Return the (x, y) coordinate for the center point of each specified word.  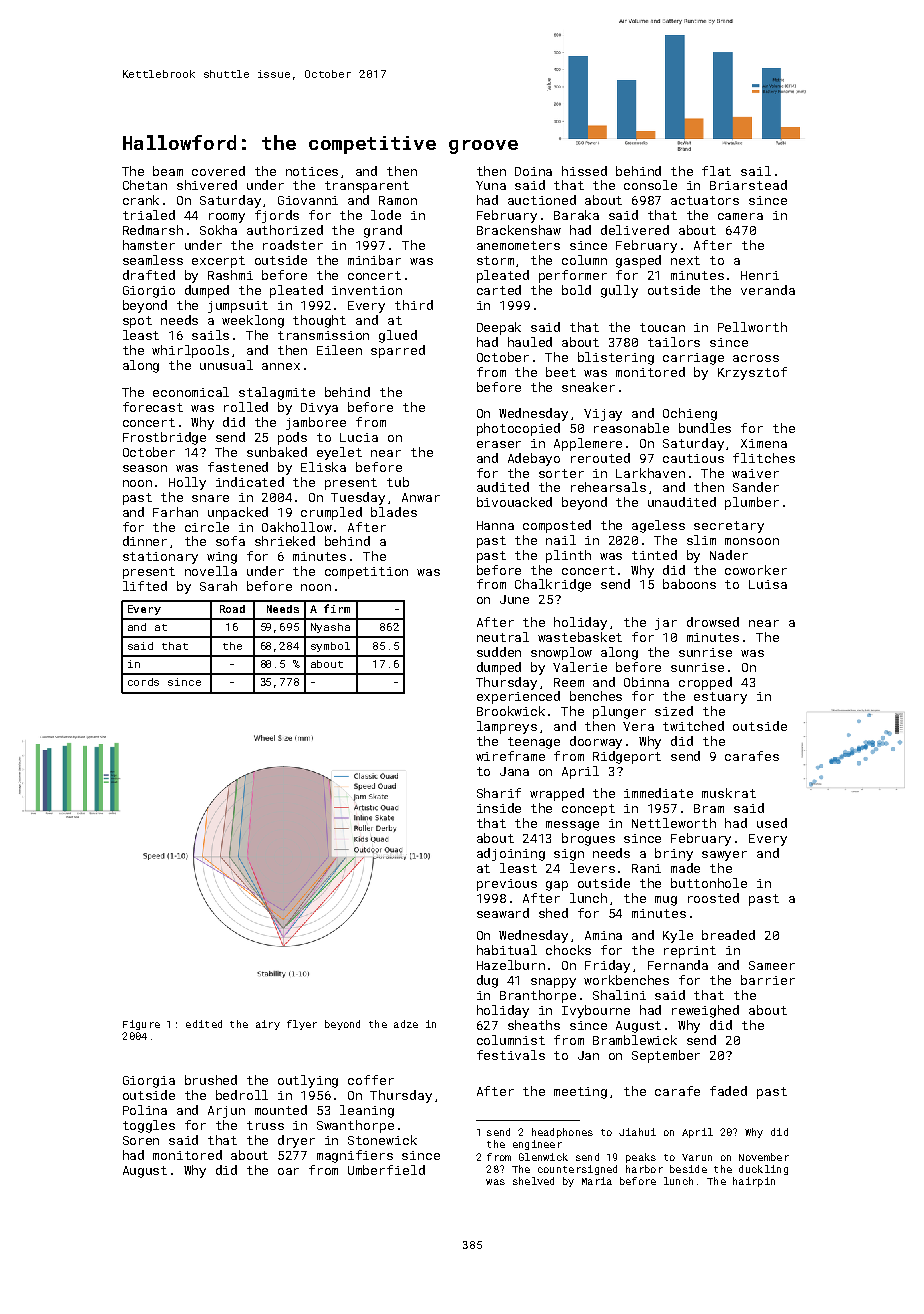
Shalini (619, 995)
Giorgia (149, 1082)
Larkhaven (650, 473)
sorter (561, 473)
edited (204, 1024)
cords (143, 682)
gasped (638, 261)
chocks (568, 950)
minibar (374, 260)
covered (218, 171)
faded (728, 1091)
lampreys (507, 727)
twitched (693, 726)
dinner (145, 541)
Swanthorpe (355, 1126)
